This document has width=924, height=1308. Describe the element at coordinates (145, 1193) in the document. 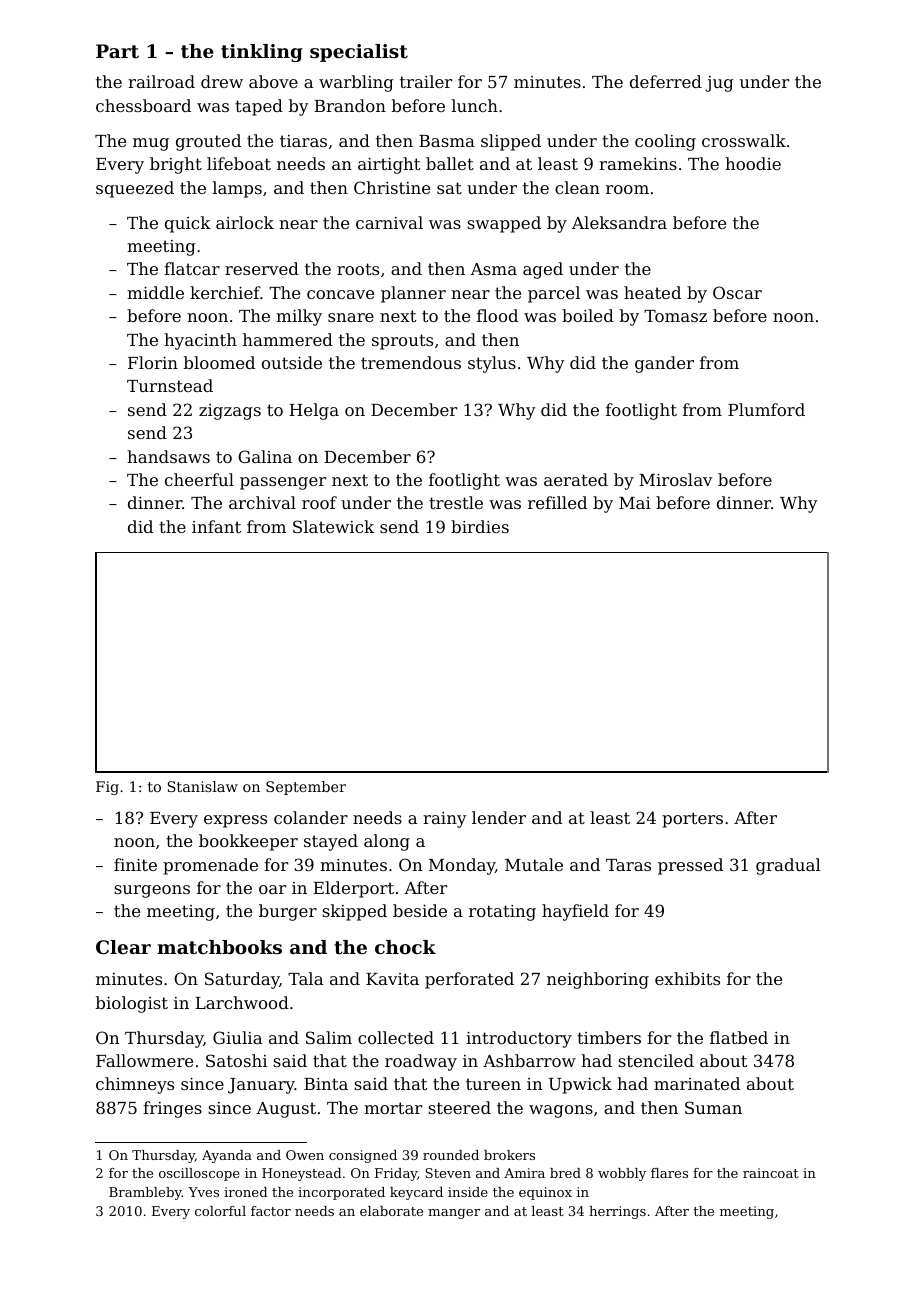

I see `Brambleby` at that location.
